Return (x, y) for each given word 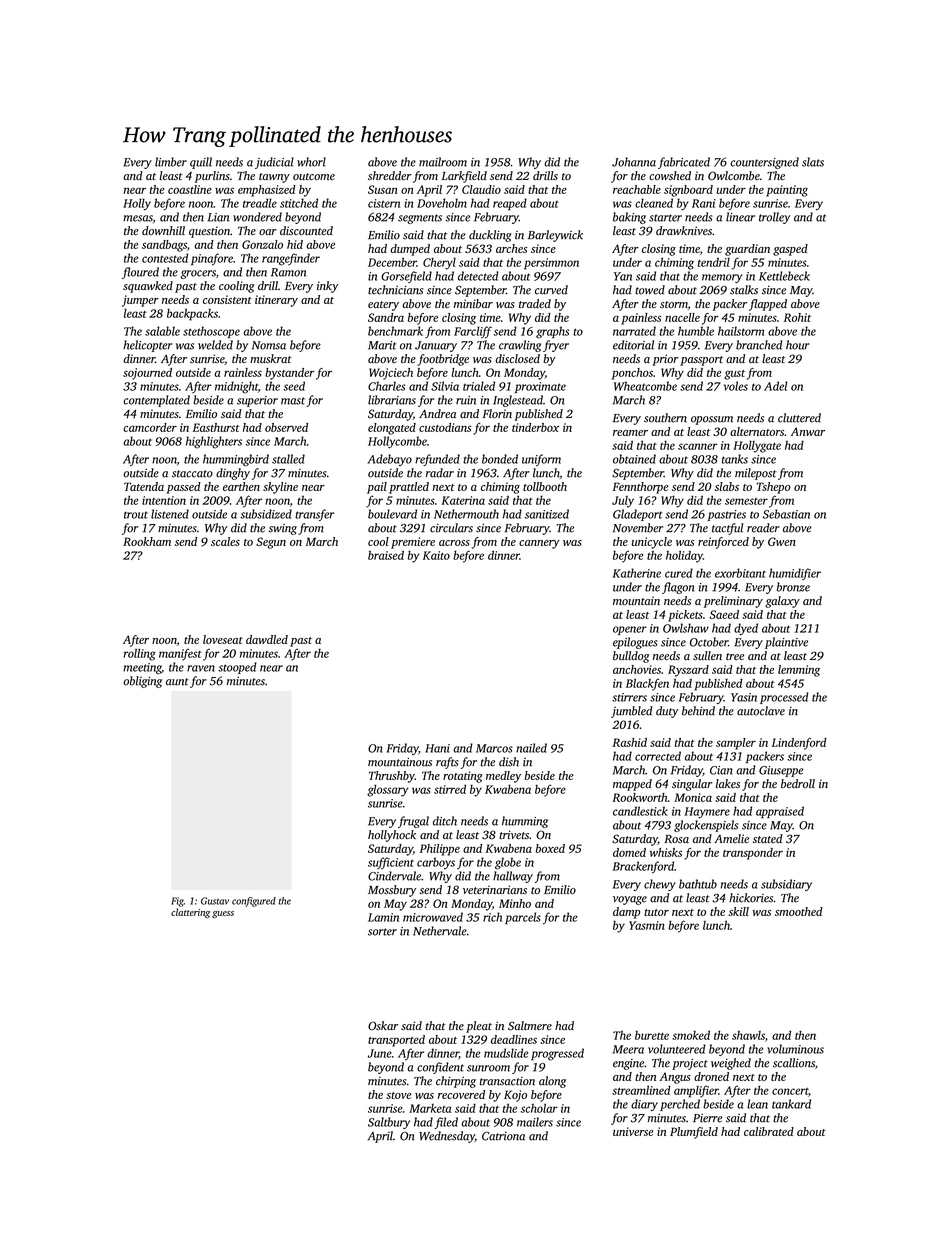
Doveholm (442, 203)
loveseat (223, 639)
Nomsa (269, 345)
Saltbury (389, 1123)
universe (633, 1131)
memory (722, 278)
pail (377, 488)
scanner (697, 446)
